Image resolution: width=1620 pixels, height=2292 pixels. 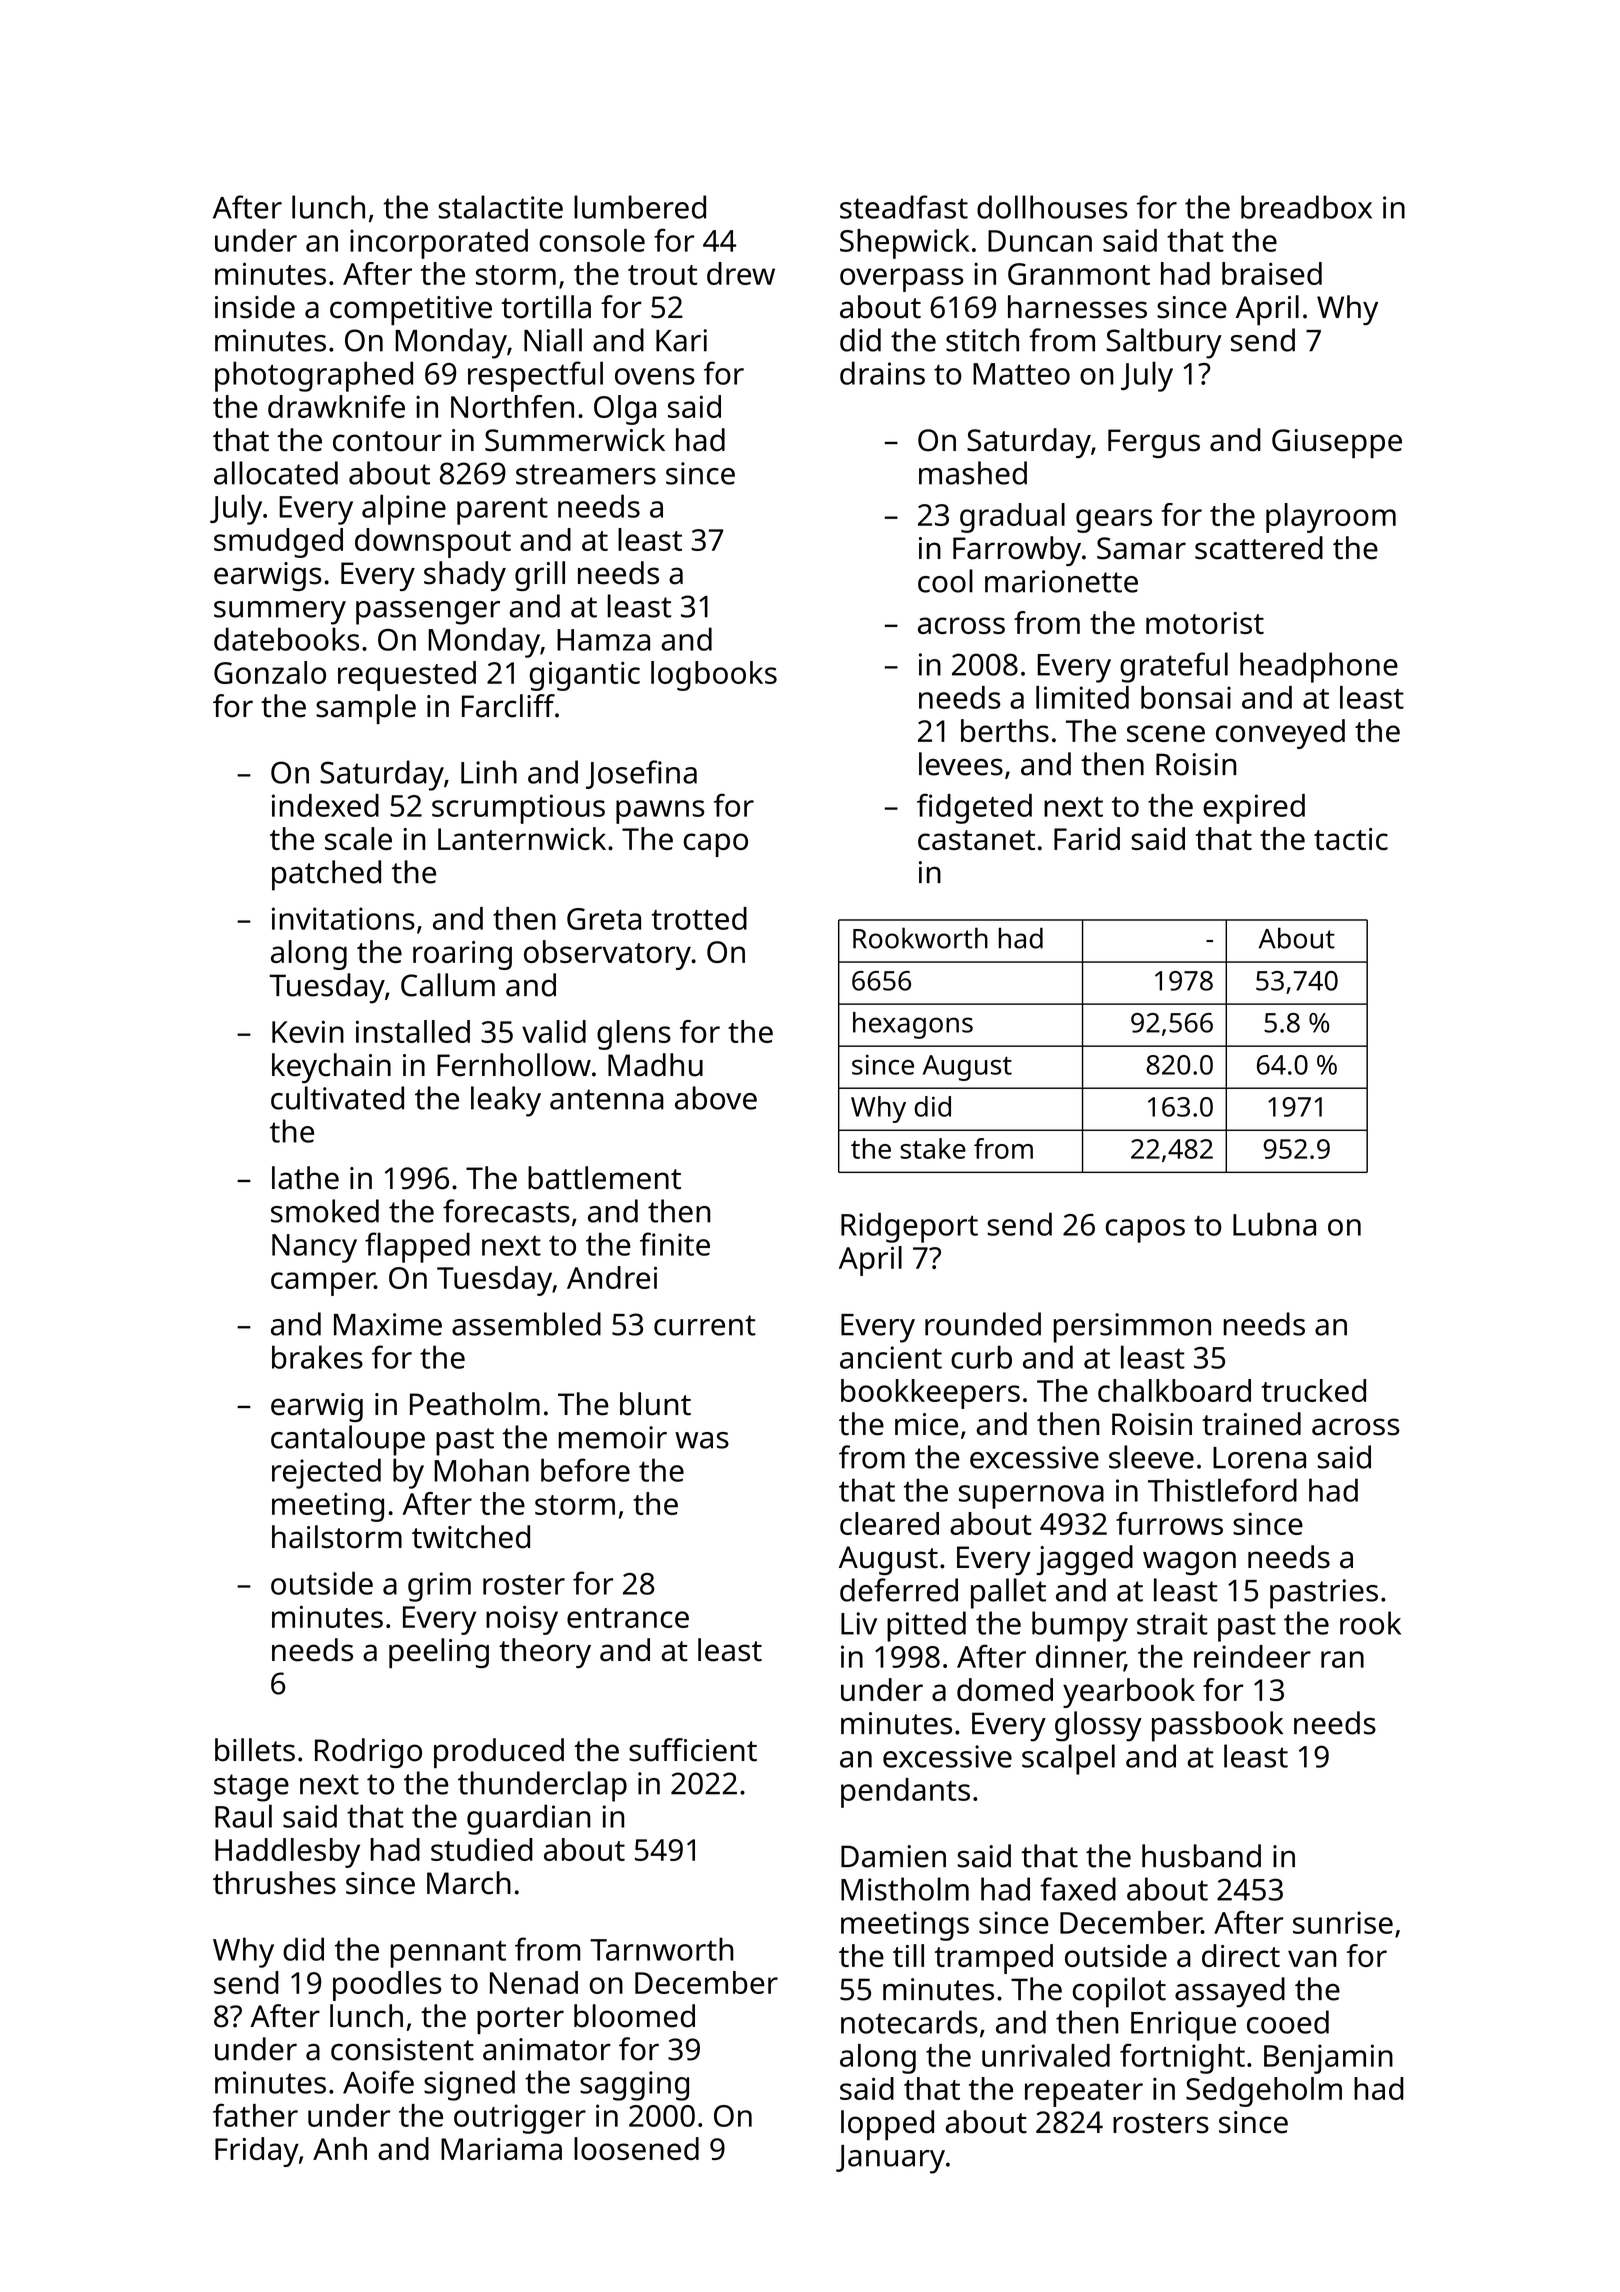 What do you see at coordinates (1084, 1560) in the image?
I see `jagged` at bounding box center [1084, 1560].
